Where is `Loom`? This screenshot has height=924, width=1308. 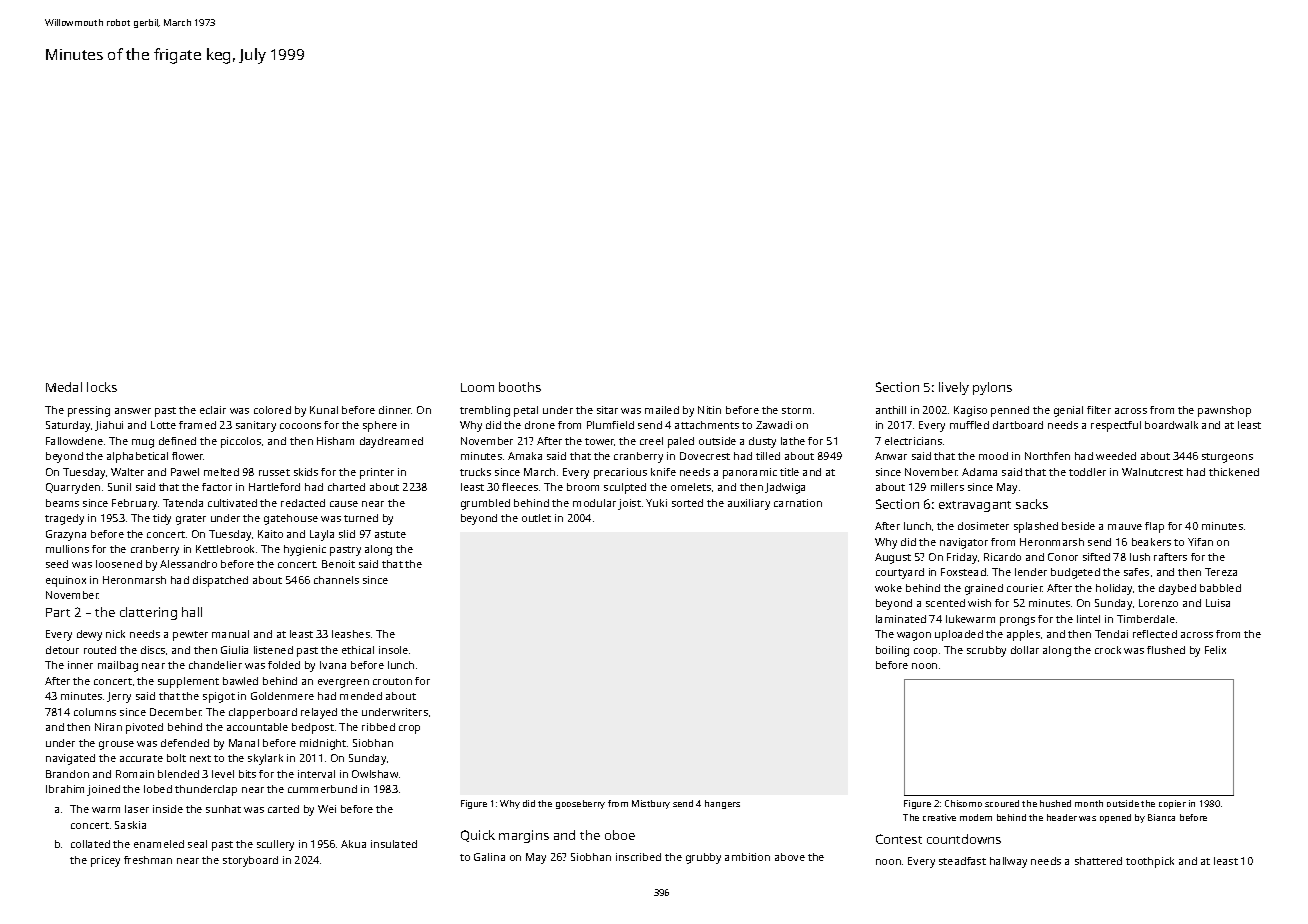
Loom is located at coordinates (477, 387).
